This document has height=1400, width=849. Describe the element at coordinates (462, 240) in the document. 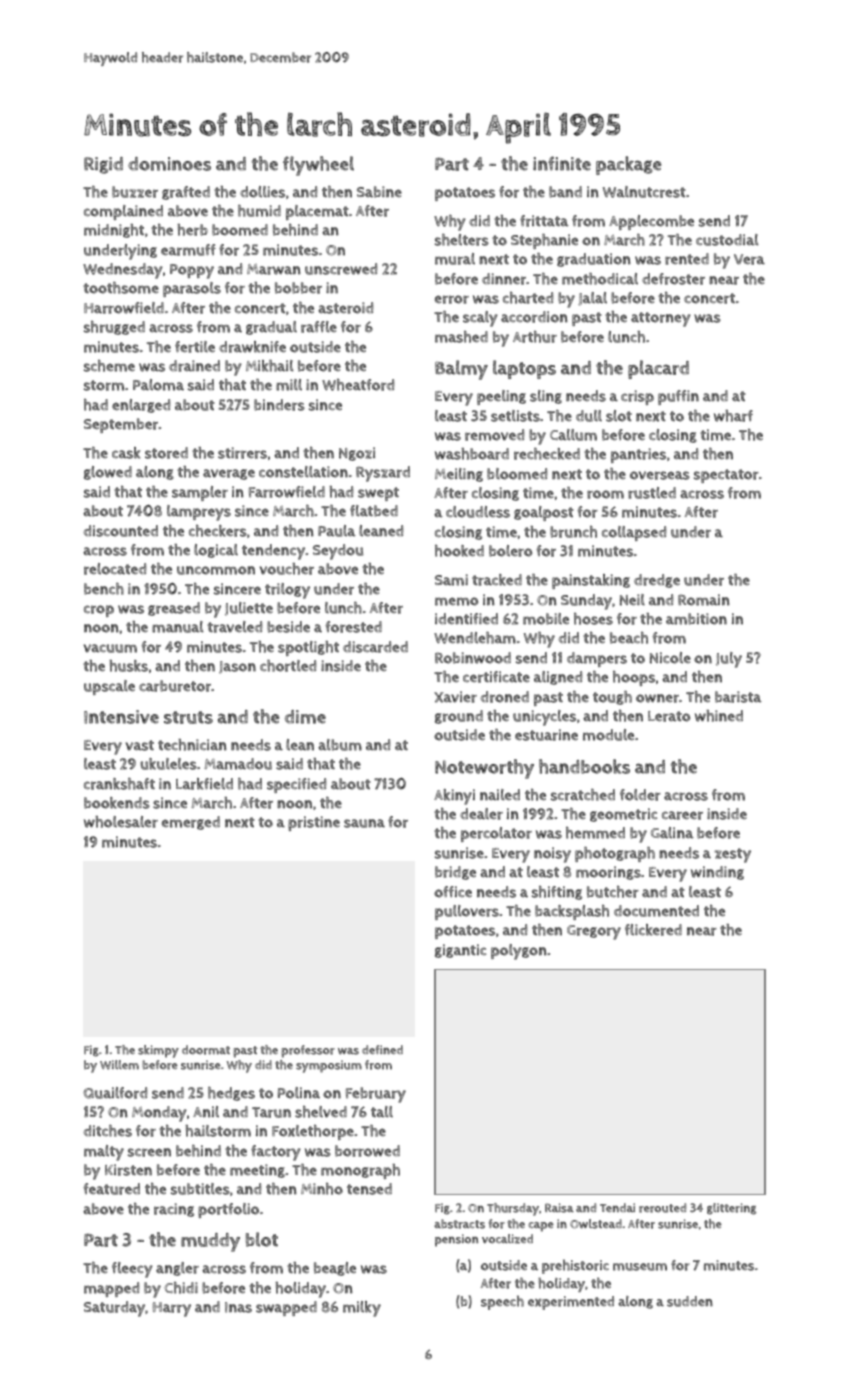

I see `shelters` at that location.
